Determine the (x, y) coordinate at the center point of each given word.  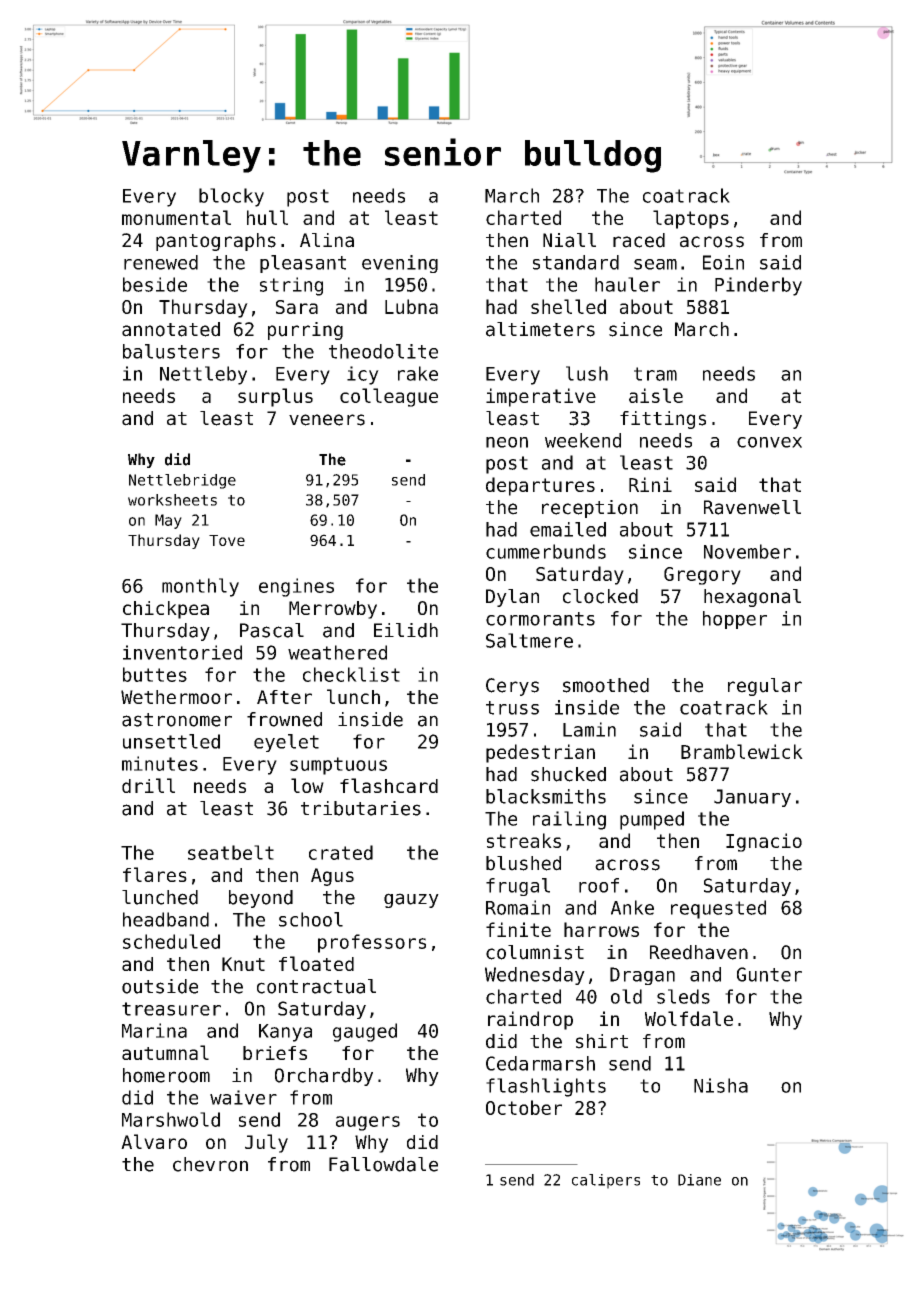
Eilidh (406, 630)
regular (765, 687)
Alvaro (154, 1141)
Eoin (723, 262)
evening (400, 264)
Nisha (721, 1085)
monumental (176, 217)
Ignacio (764, 842)
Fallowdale (383, 1164)
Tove (227, 540)
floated (316, 963)
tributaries (361, 808)
